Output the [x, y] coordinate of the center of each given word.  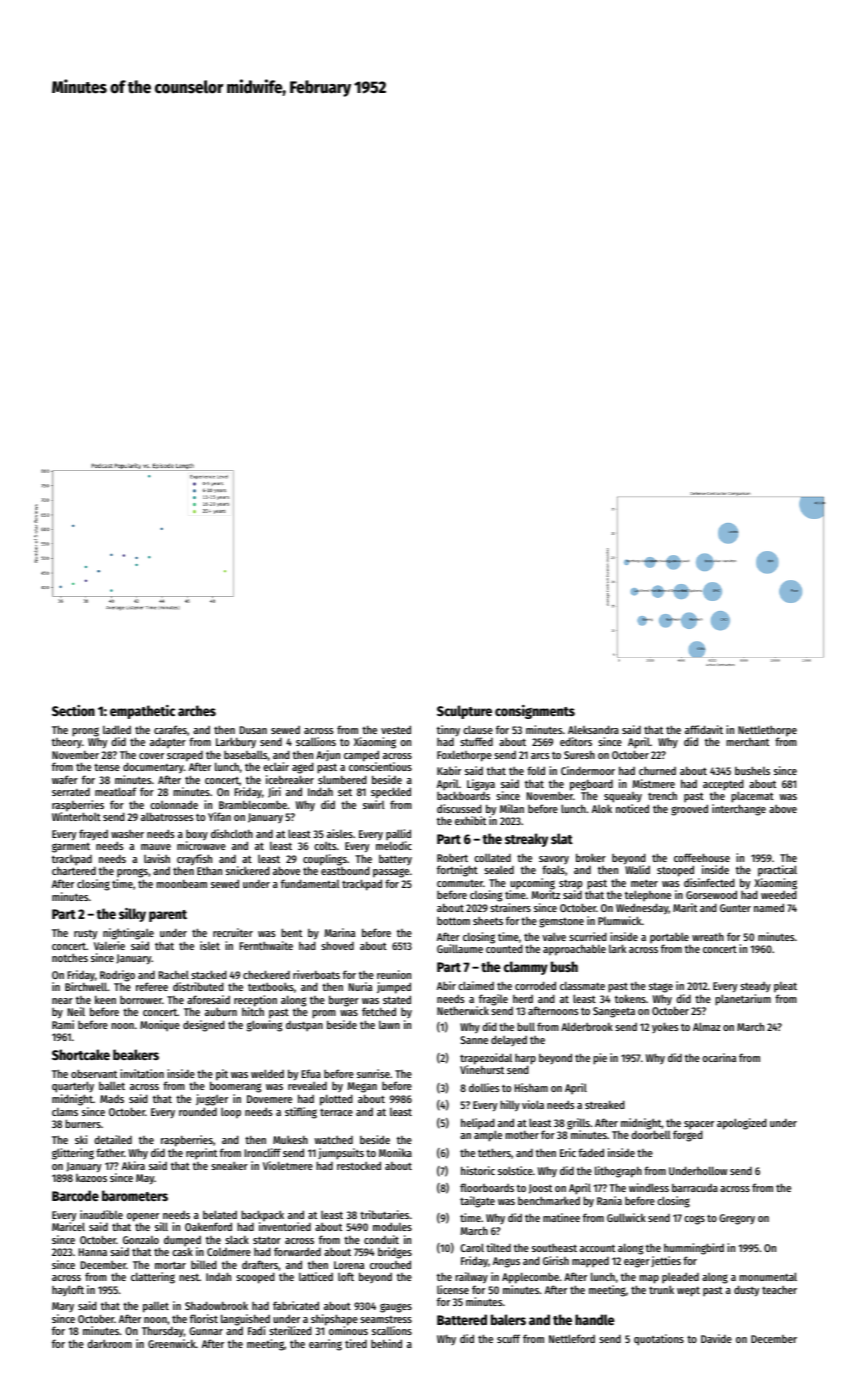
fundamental [310, 883]
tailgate [477, 1202]
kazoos [91, 1178]
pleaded [680, 1278]
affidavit [704, 729]
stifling [301, 1113]
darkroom [109, 1343]
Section [73, 710]
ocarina [719, 1057]
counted [504, 949]
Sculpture [464, 712]
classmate [582, 985]
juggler [212, 1100]
